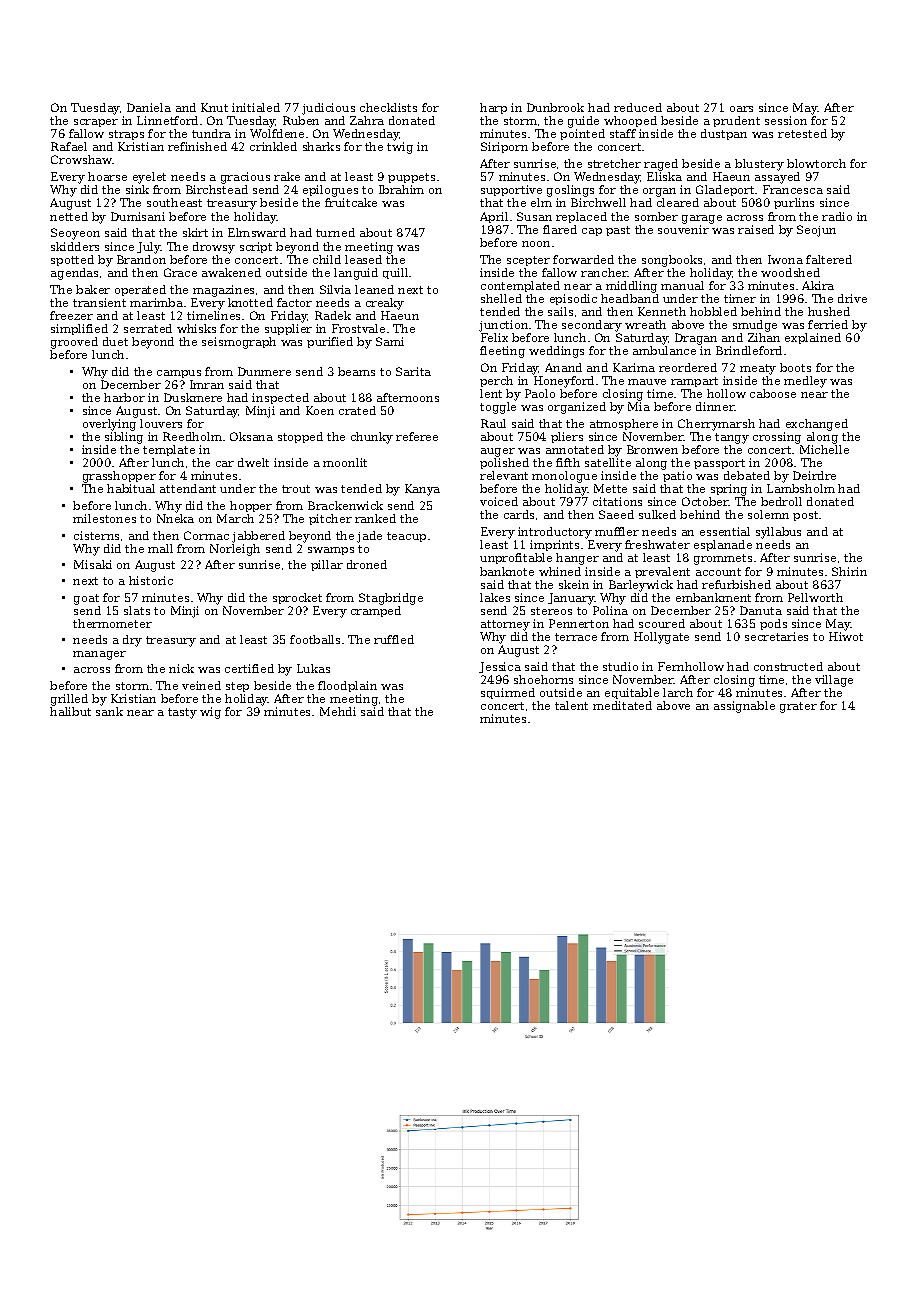 The image size is (924, 1308). What do you see at coordinates (388, 107) in the document?
I see `checklists` at bounding box center [388, 107].
